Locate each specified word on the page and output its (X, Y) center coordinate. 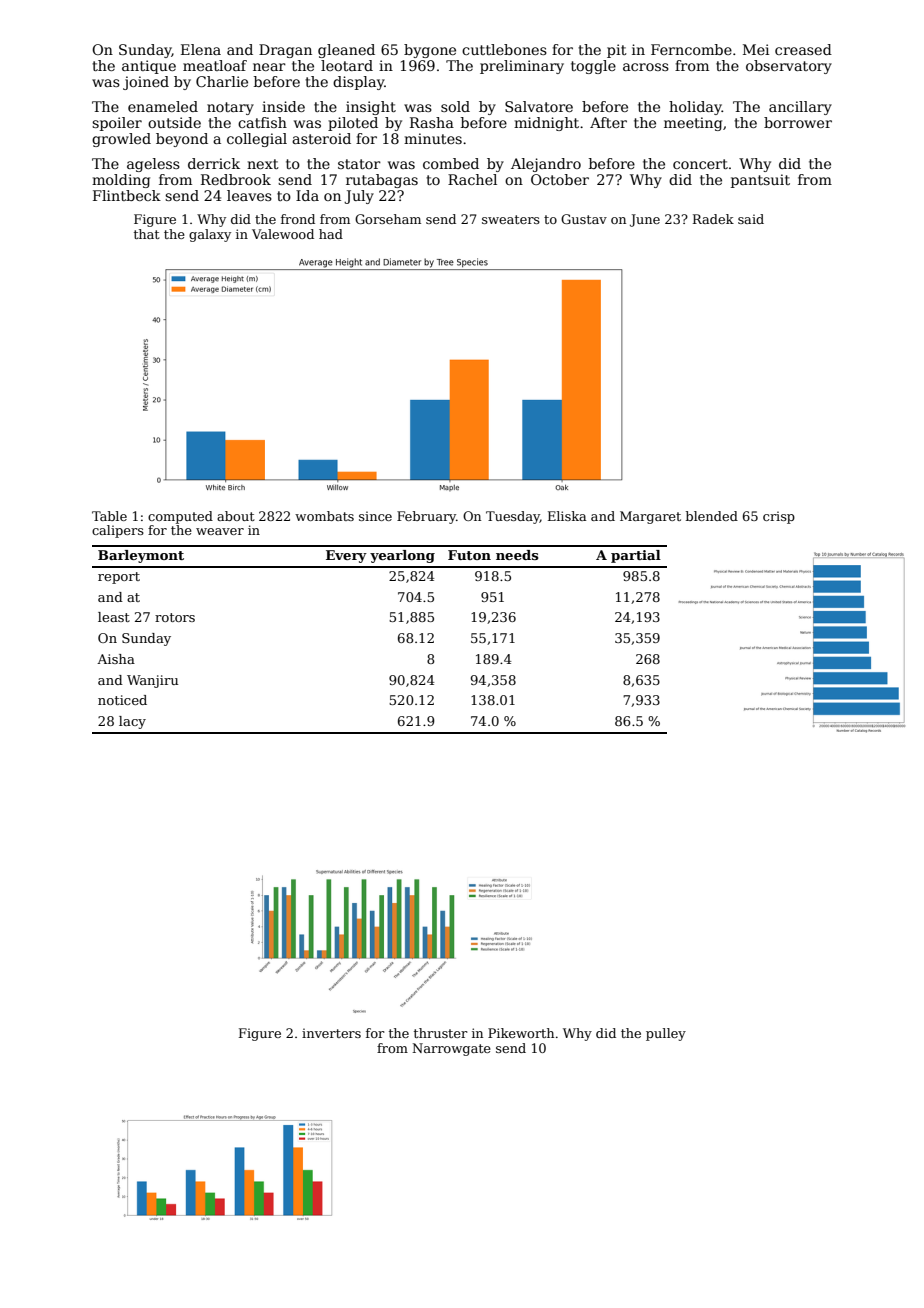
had (331, 234)
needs (517, 555)
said (751, 219)
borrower (798, 122)
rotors (175, 617)
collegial (257, 140)
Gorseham (388, 219)
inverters (331, 1033)
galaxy (210, 235)
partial (636, 556)
